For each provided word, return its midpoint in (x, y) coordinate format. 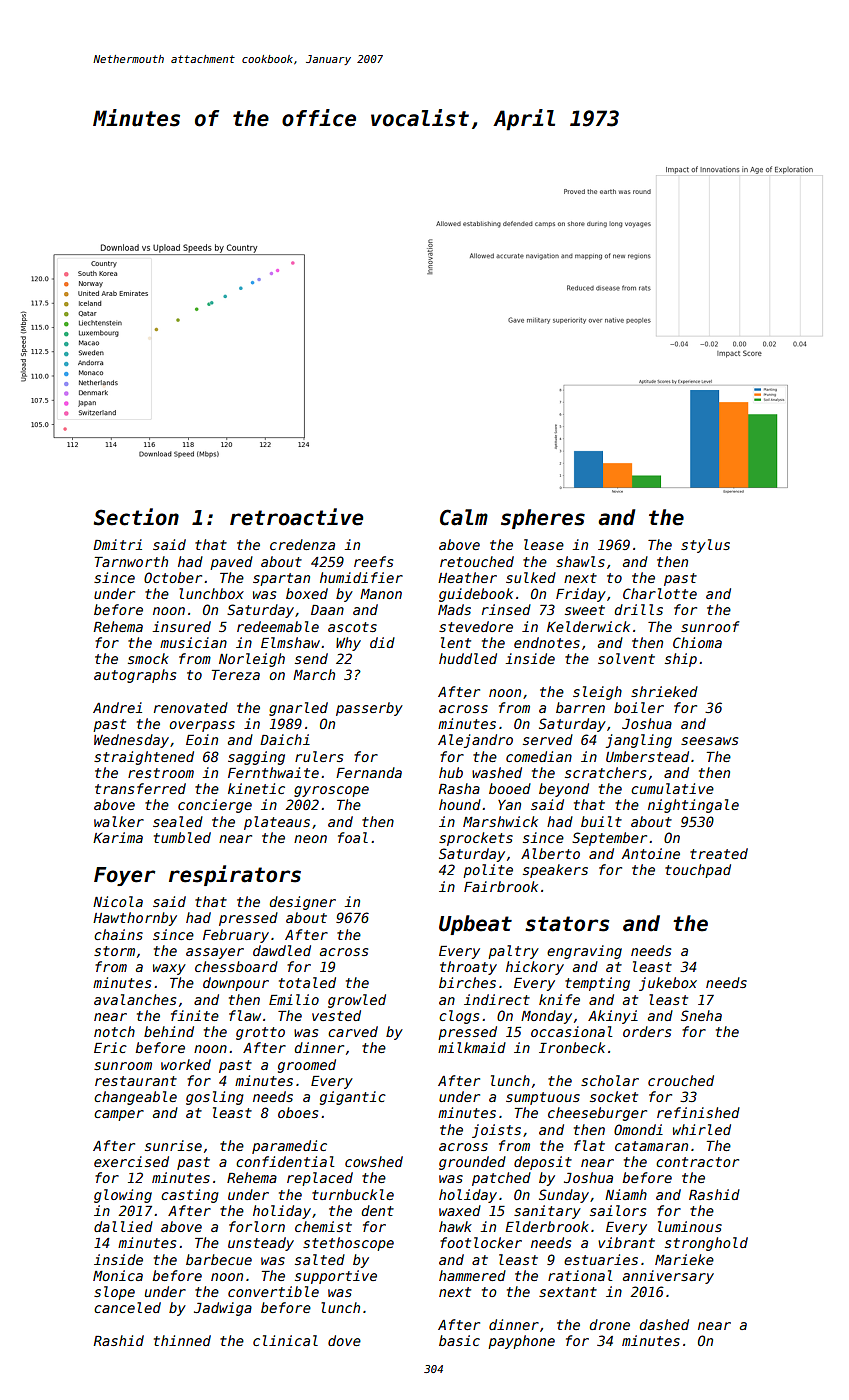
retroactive (296, 517)
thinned (182, 1340)
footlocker (481, 1242)
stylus (705, 546)
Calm (464, 517)
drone (609, 1324)
